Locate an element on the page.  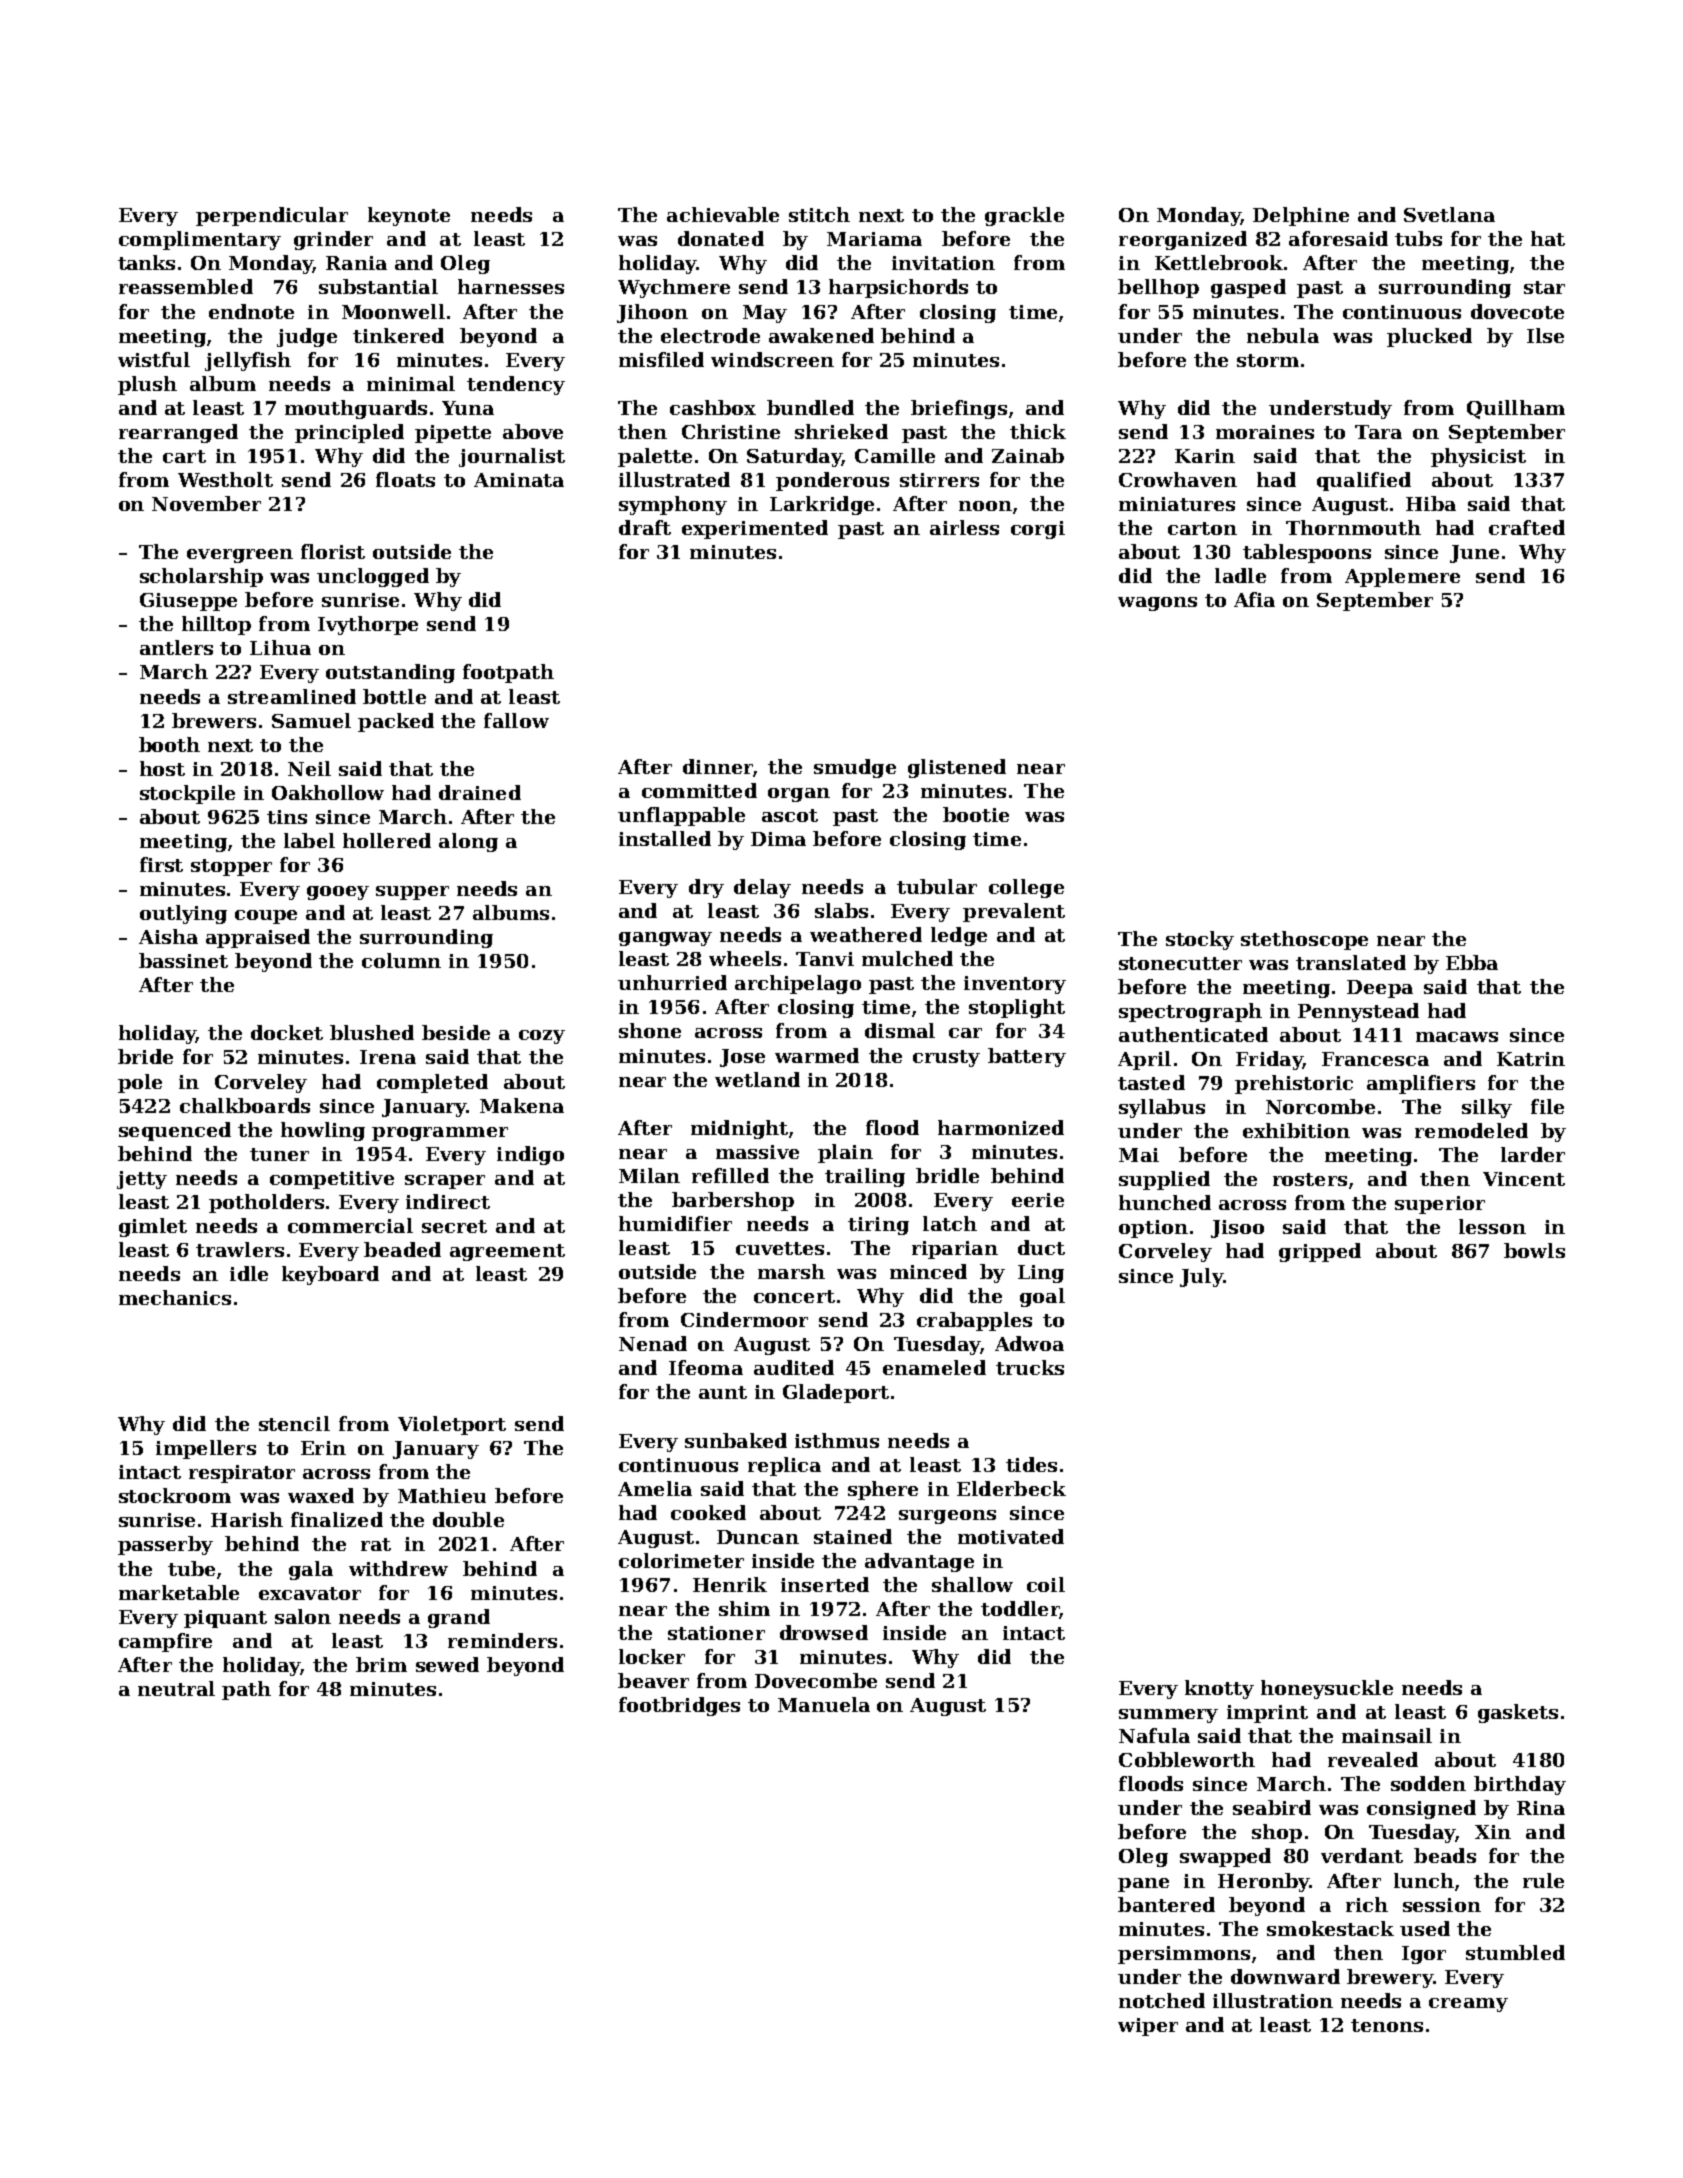
Ebba is located at coordinates (1472, 962).
